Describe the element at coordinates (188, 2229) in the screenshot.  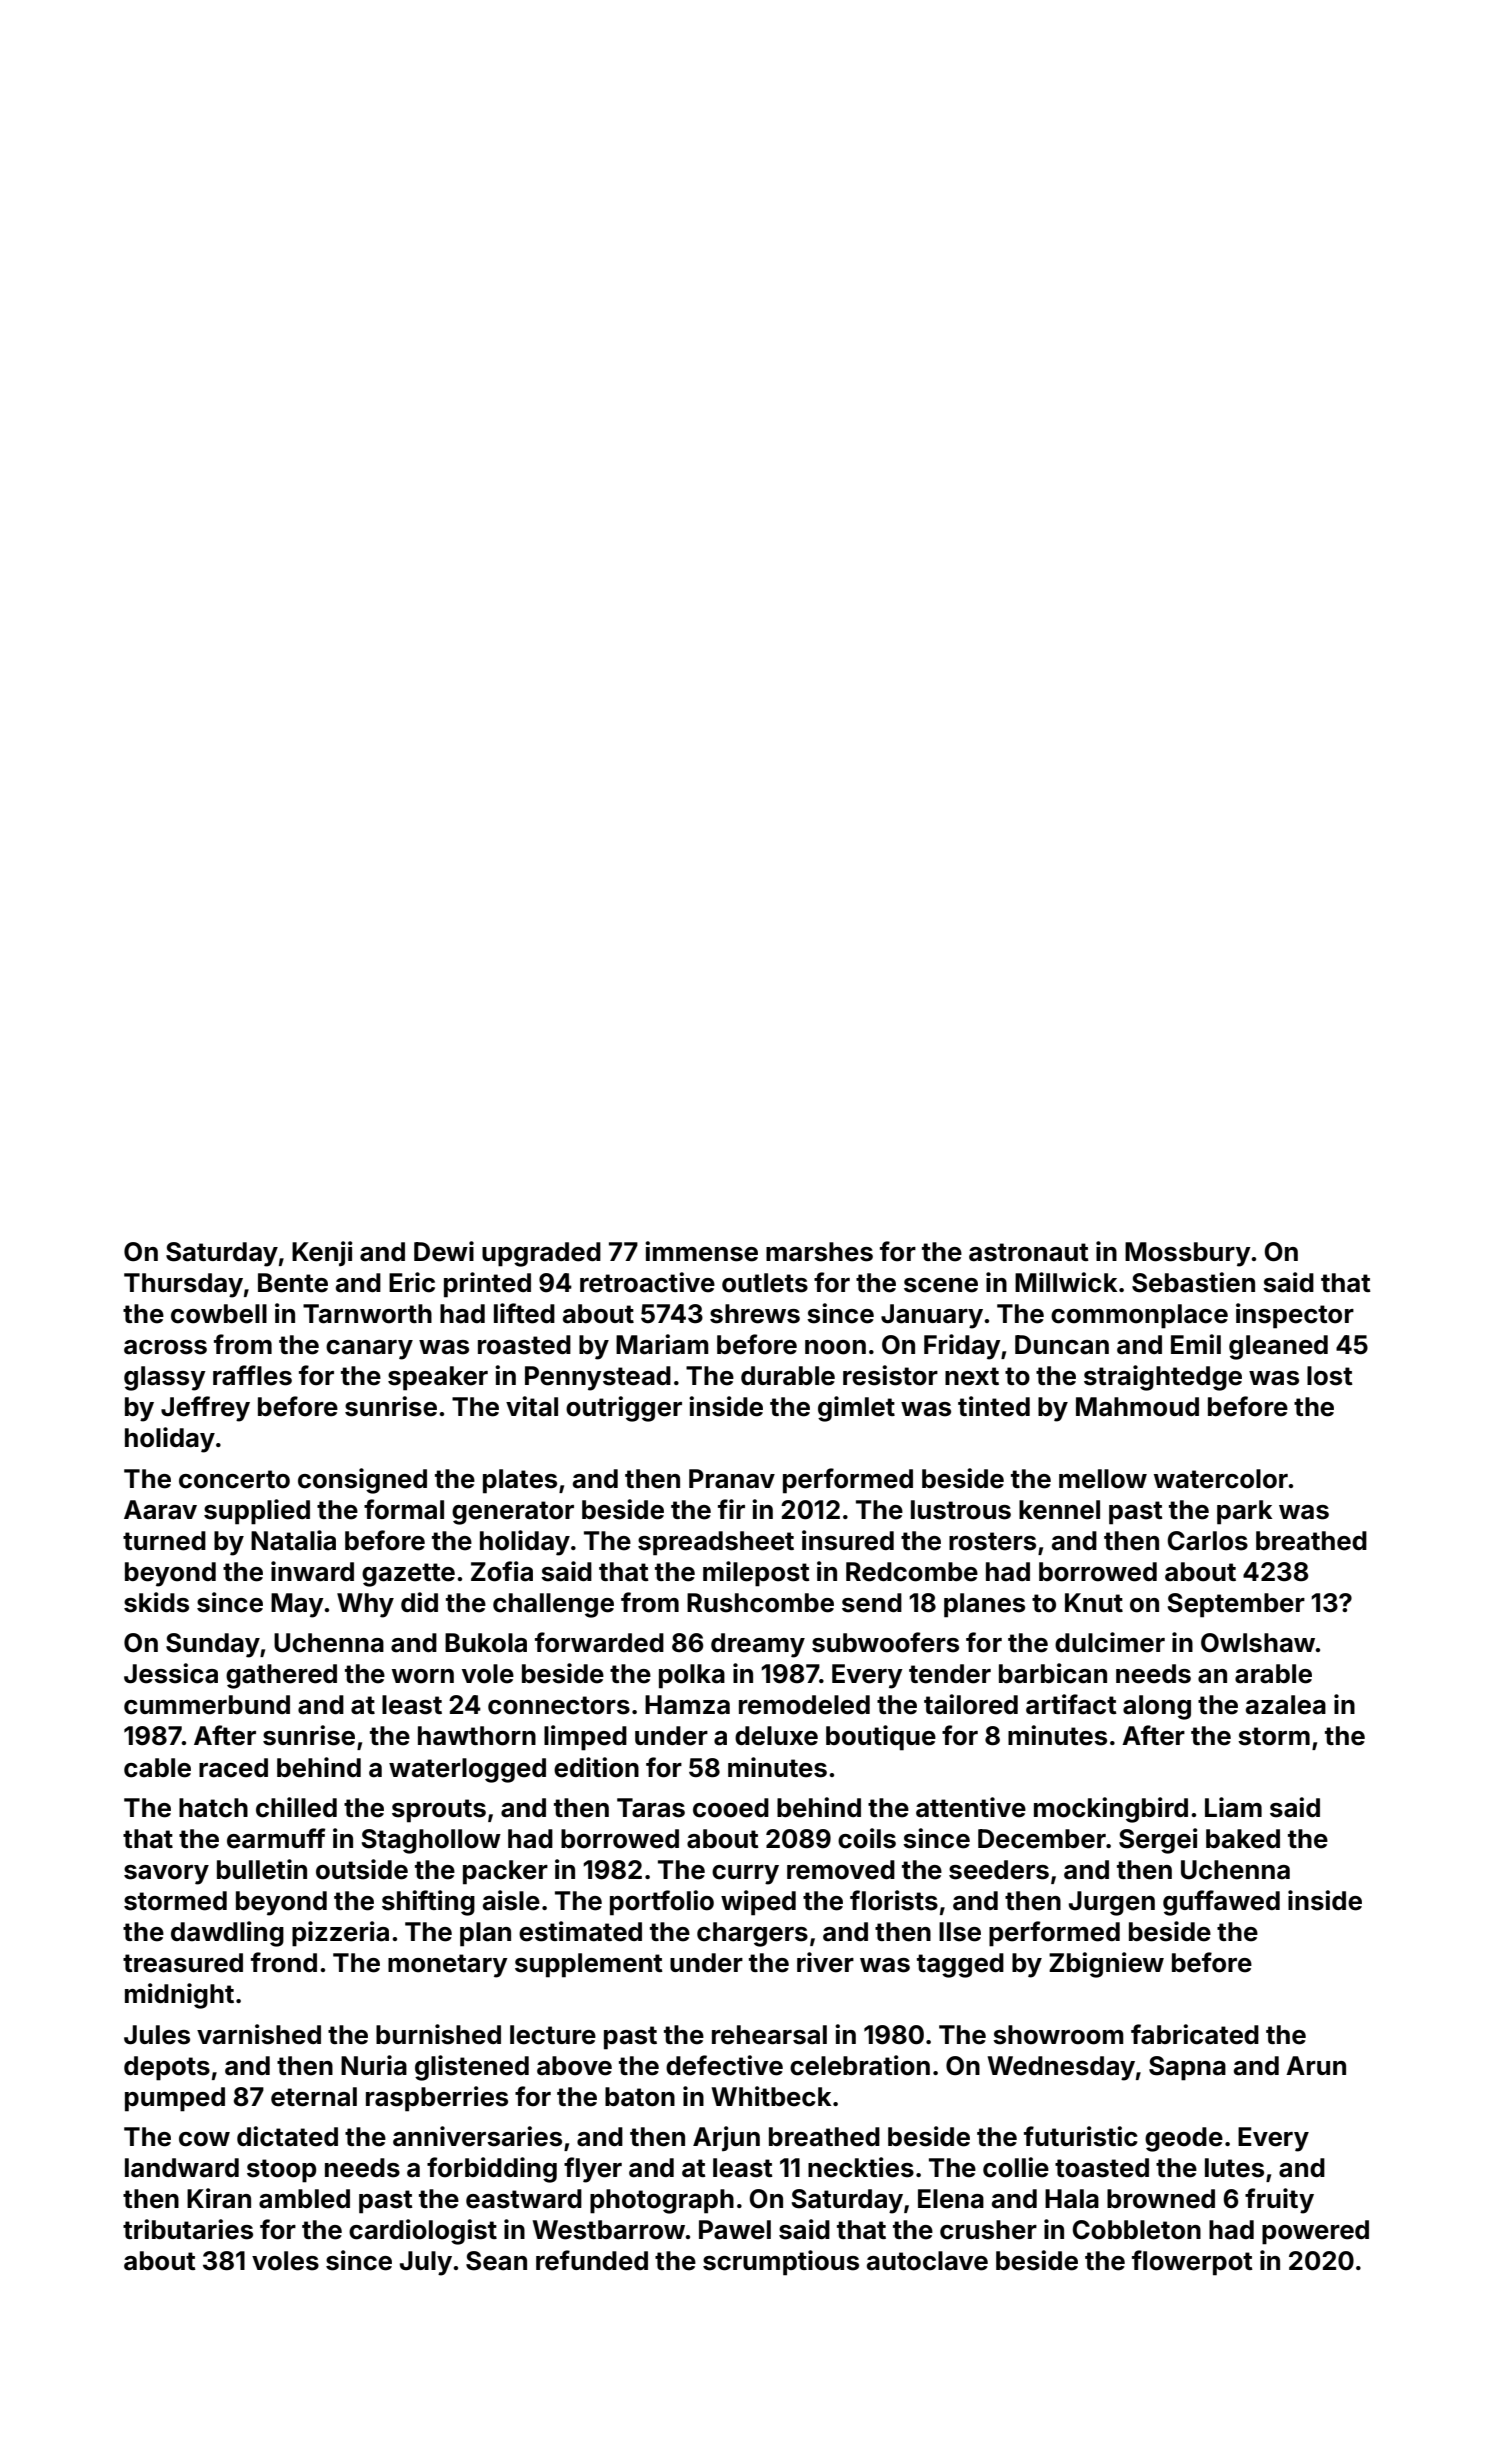
I see `tributaries` at that location.
